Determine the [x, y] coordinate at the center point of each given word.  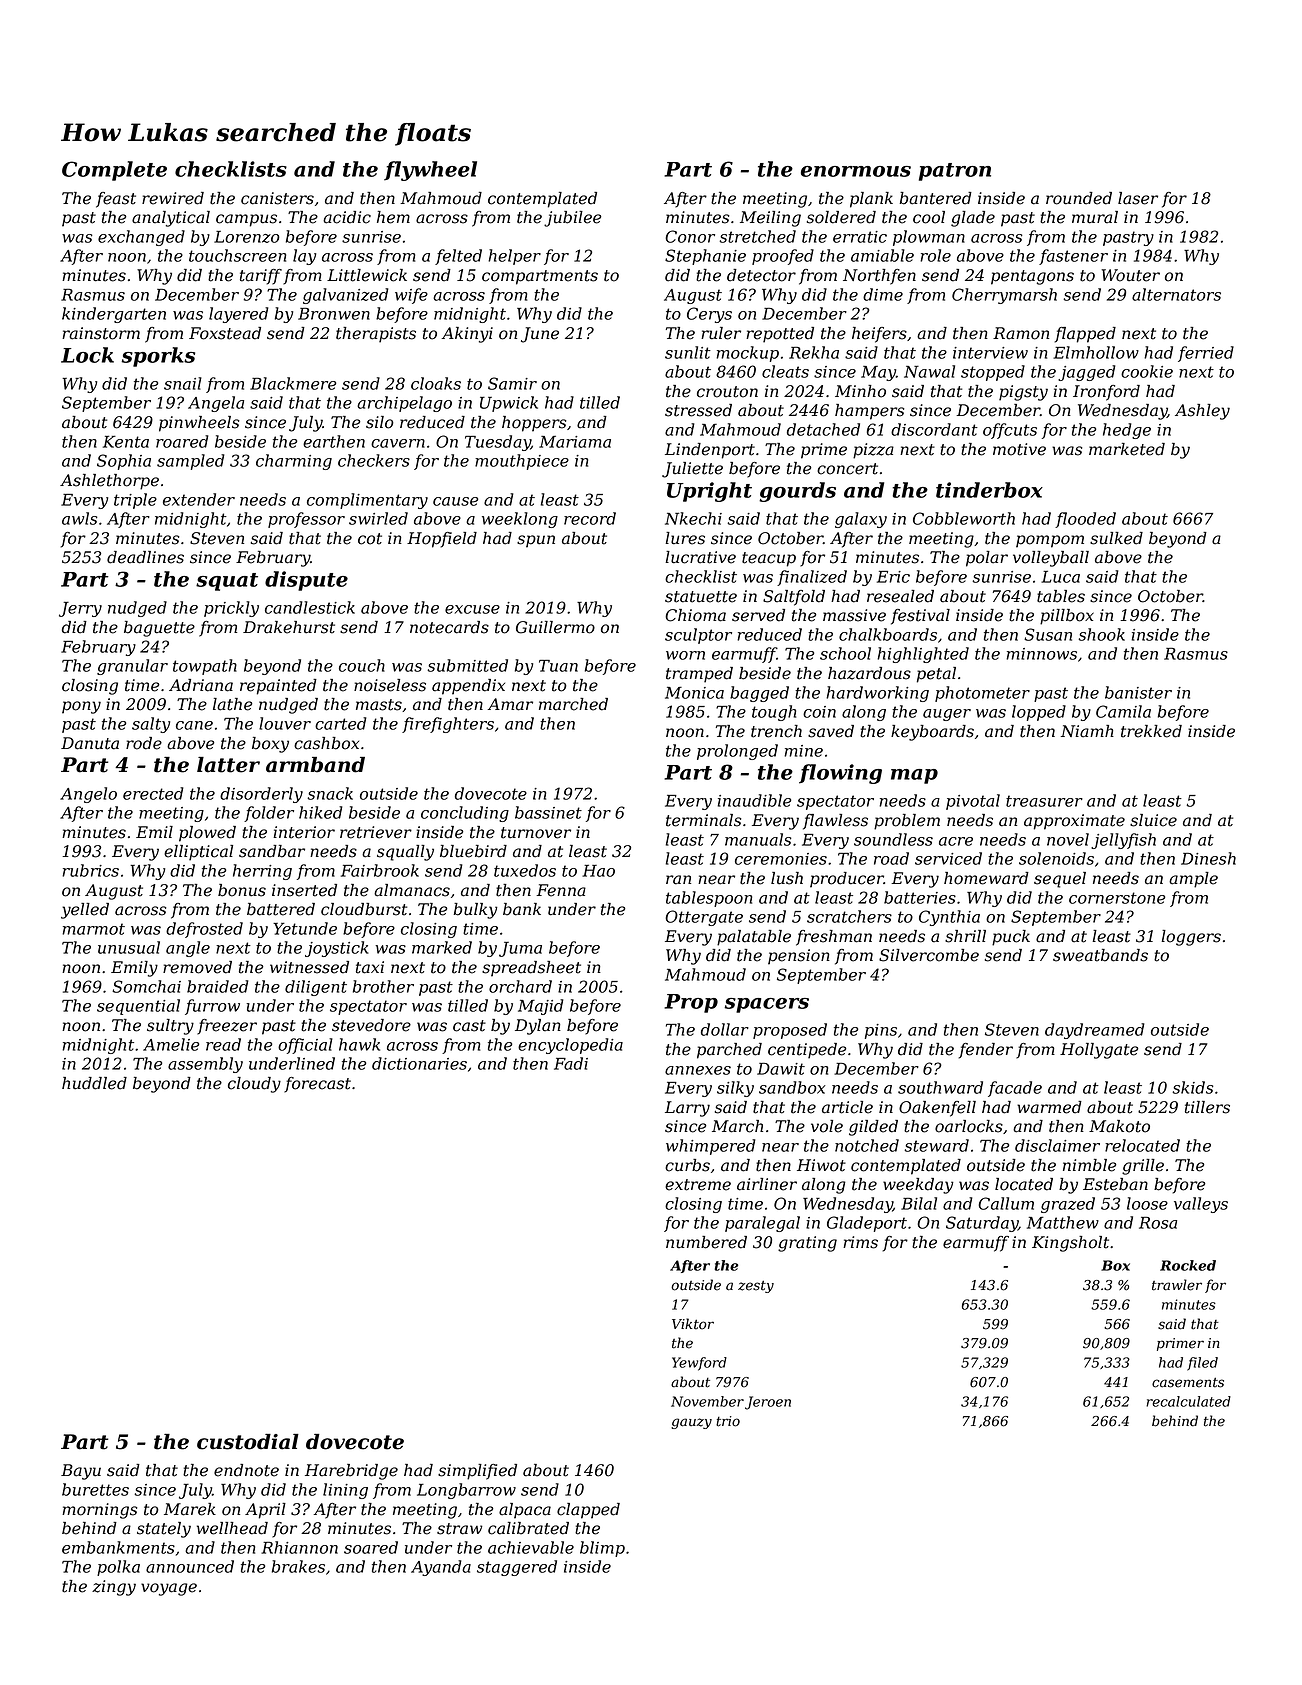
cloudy [254, 1085]
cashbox [326, 743]
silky [735, 1089]
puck [1011, 938]
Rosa [1158, 1223]
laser [1138, 198]
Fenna [561, 890]
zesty [756, 1286]
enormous [856, 171]
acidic [347, 217]
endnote [246, 1470]
